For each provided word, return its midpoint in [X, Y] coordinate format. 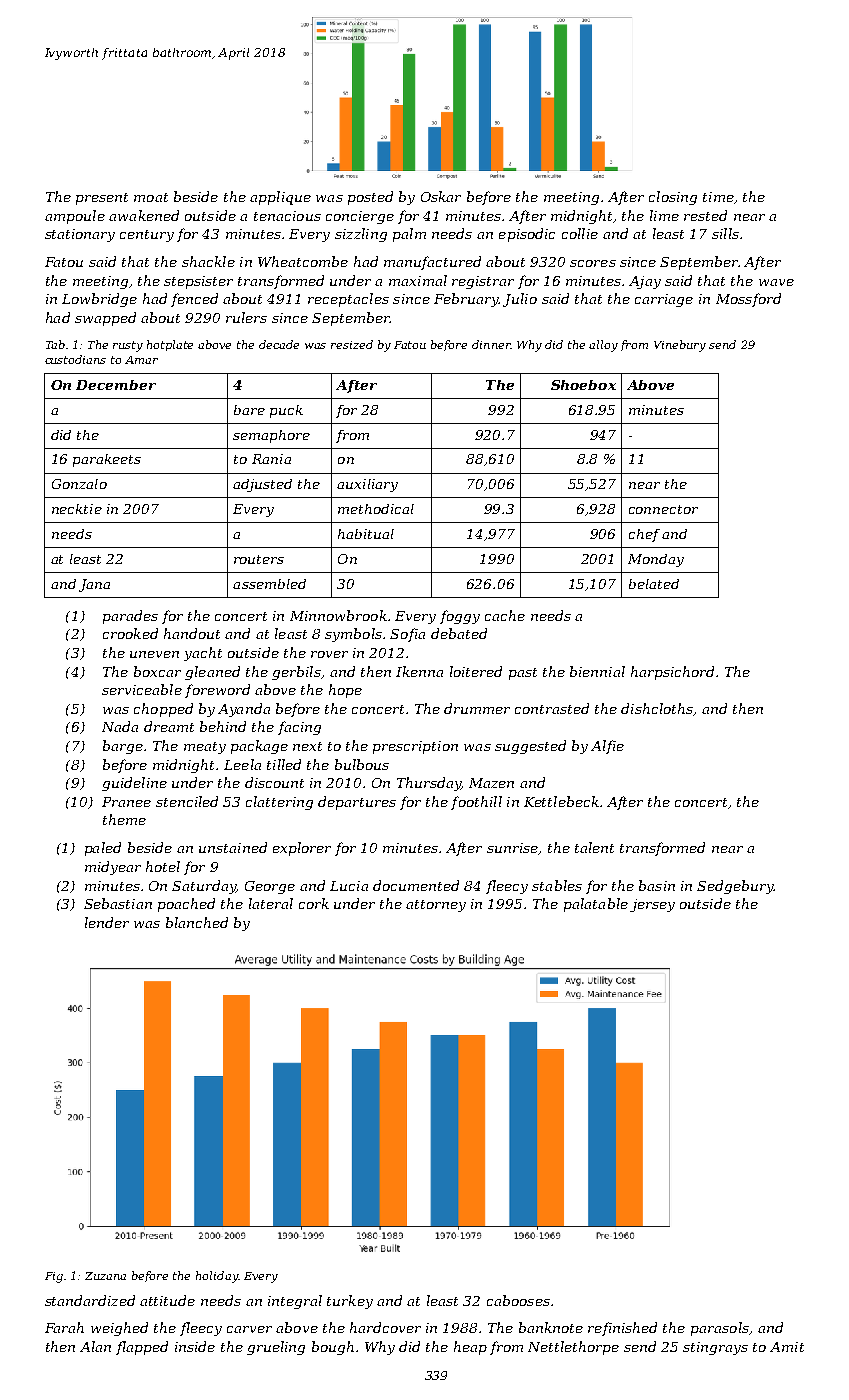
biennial [597, 671]
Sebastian [118, 903]
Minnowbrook [338, 615]
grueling [276, 1348]
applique [280, 198]
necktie [77, 509]
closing [673, 198]
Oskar [441, 196]
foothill [476, 803]
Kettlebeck [561, 801]
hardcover [385, 1327]
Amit [787, 1347]
